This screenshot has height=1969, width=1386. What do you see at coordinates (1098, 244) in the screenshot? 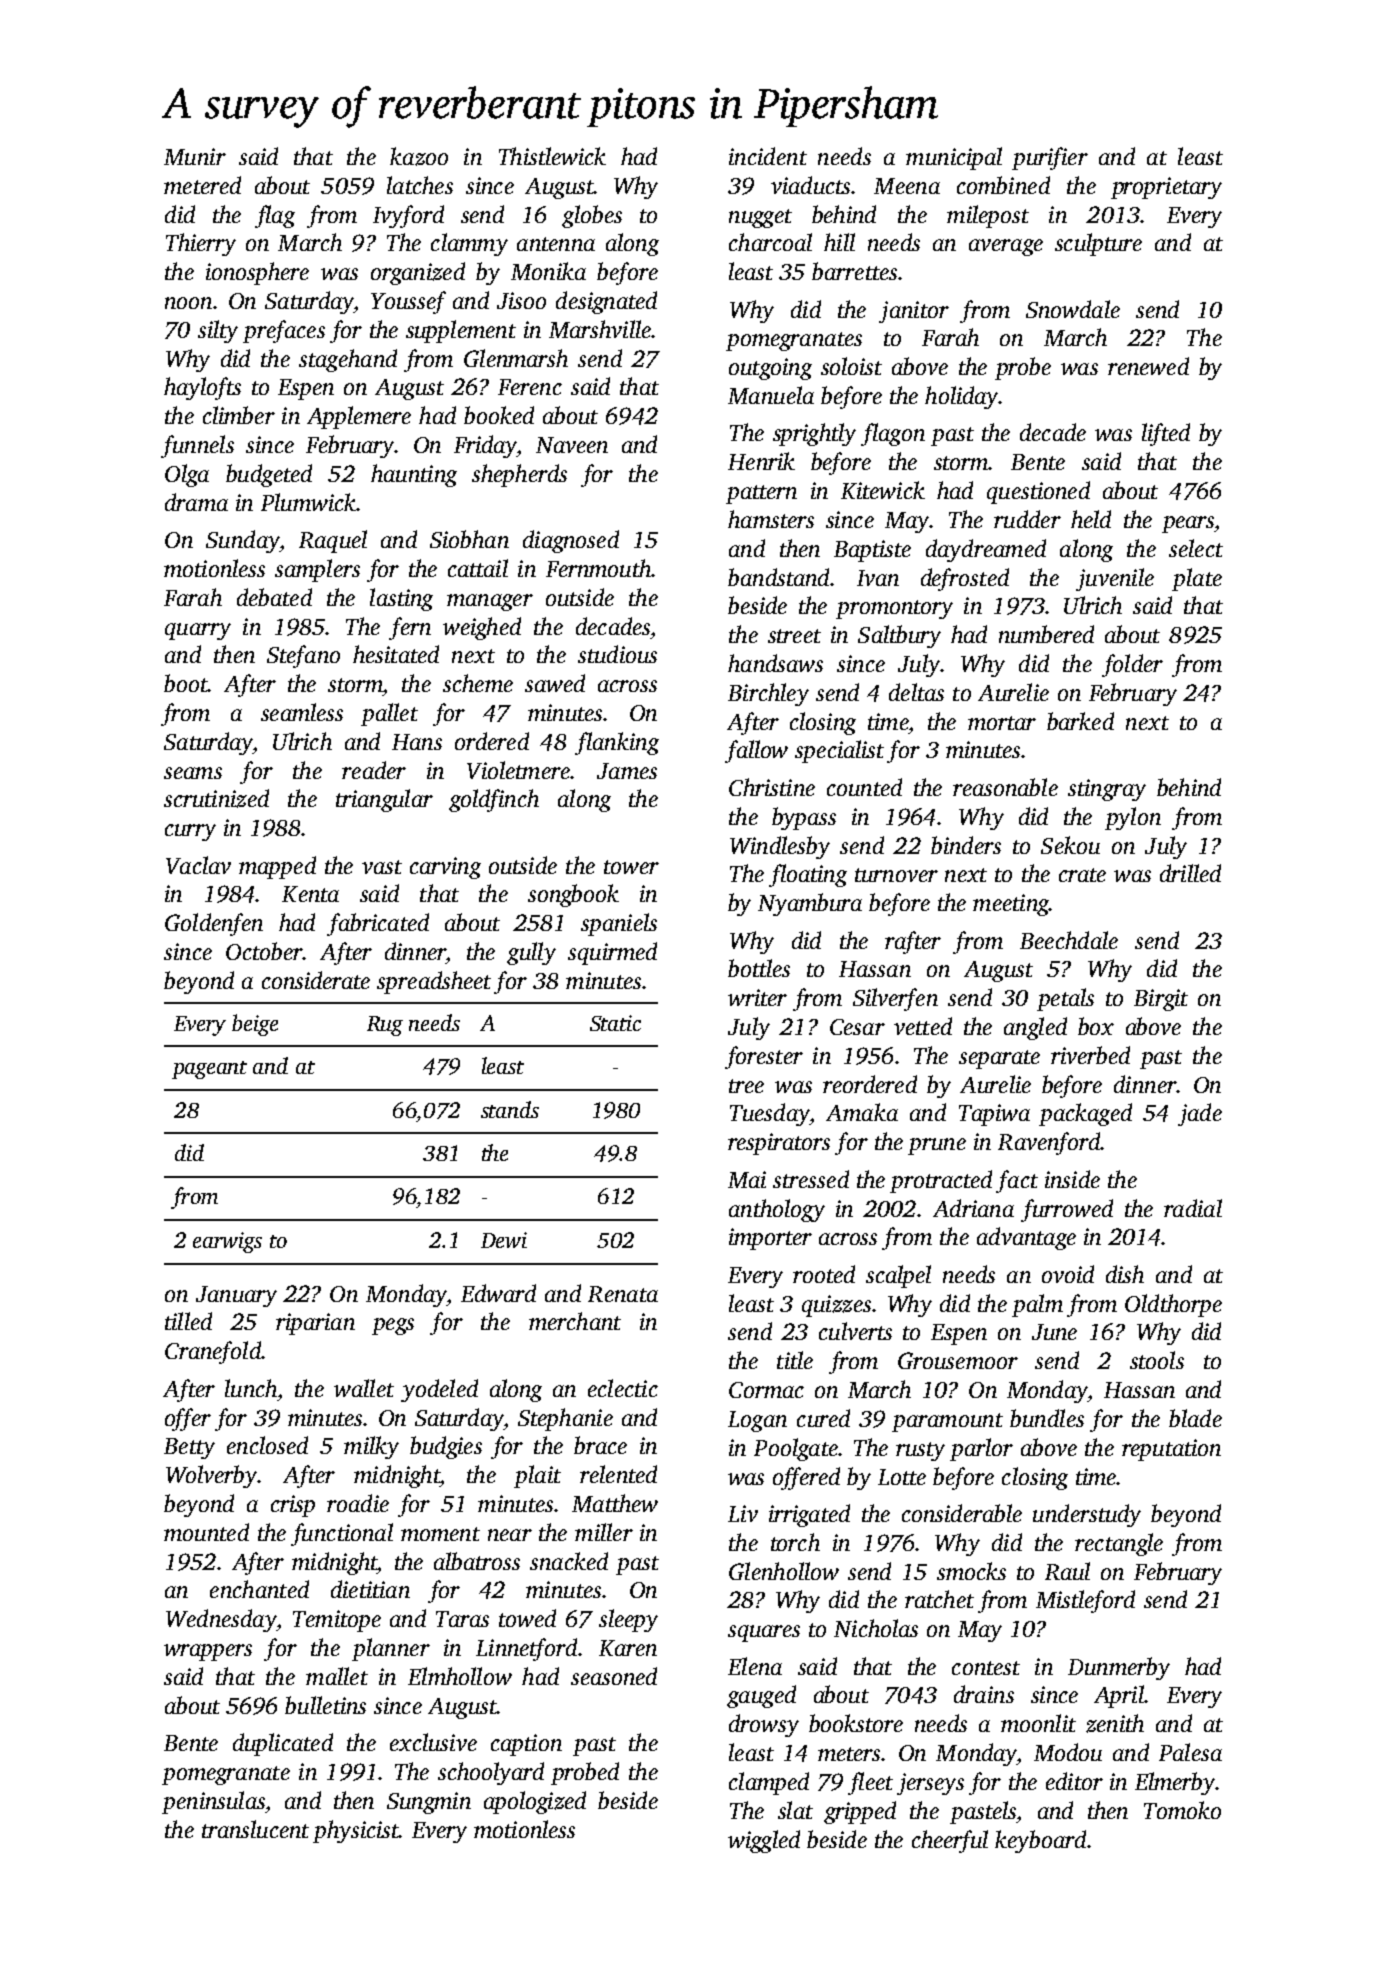
I see `sculpture` at bounding box center [1098, 244].
